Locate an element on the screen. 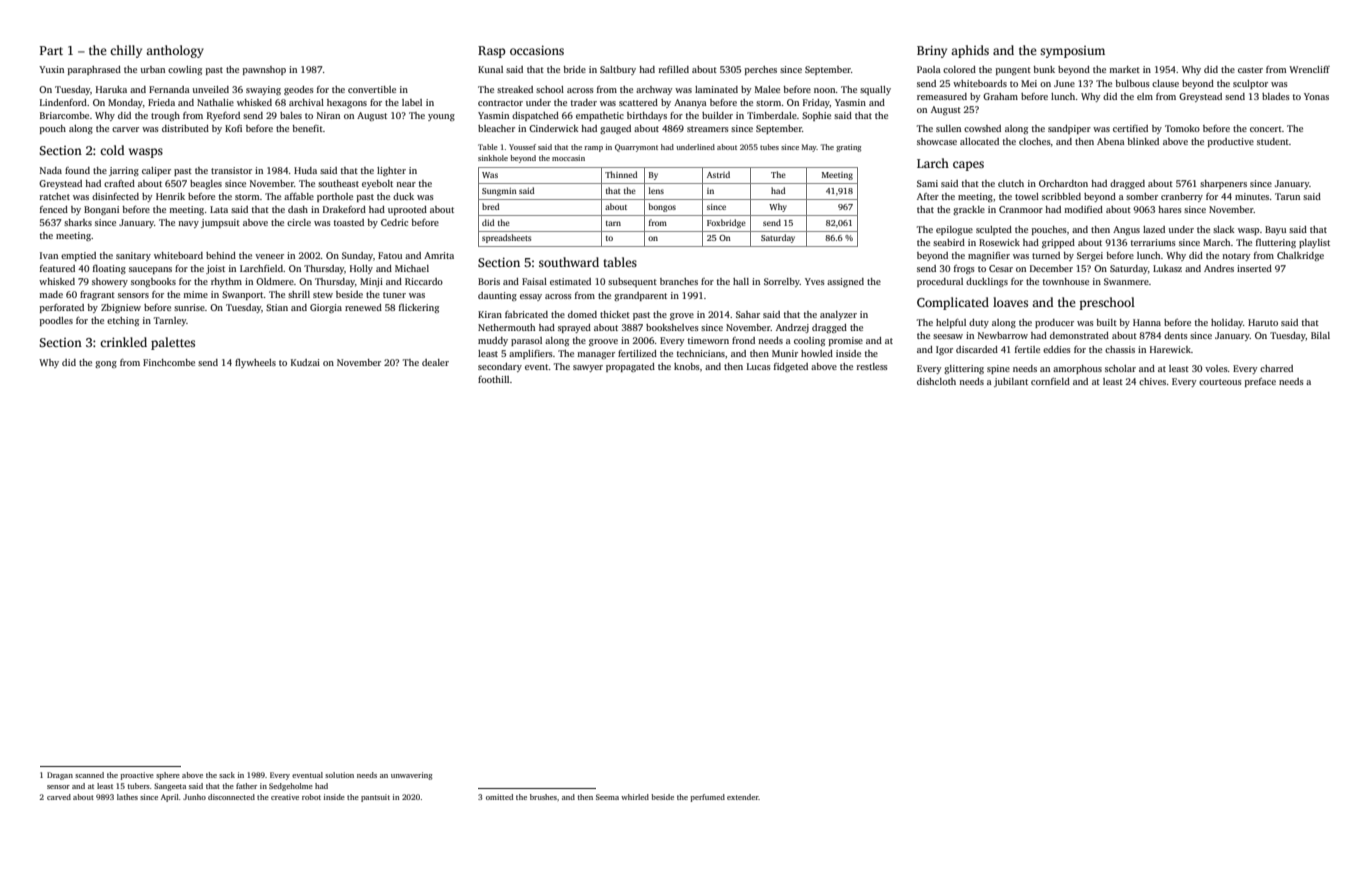 Image resolution: width=1372 pixels, height=887 pixels. disconnected is located at coordinates (231, 797).
